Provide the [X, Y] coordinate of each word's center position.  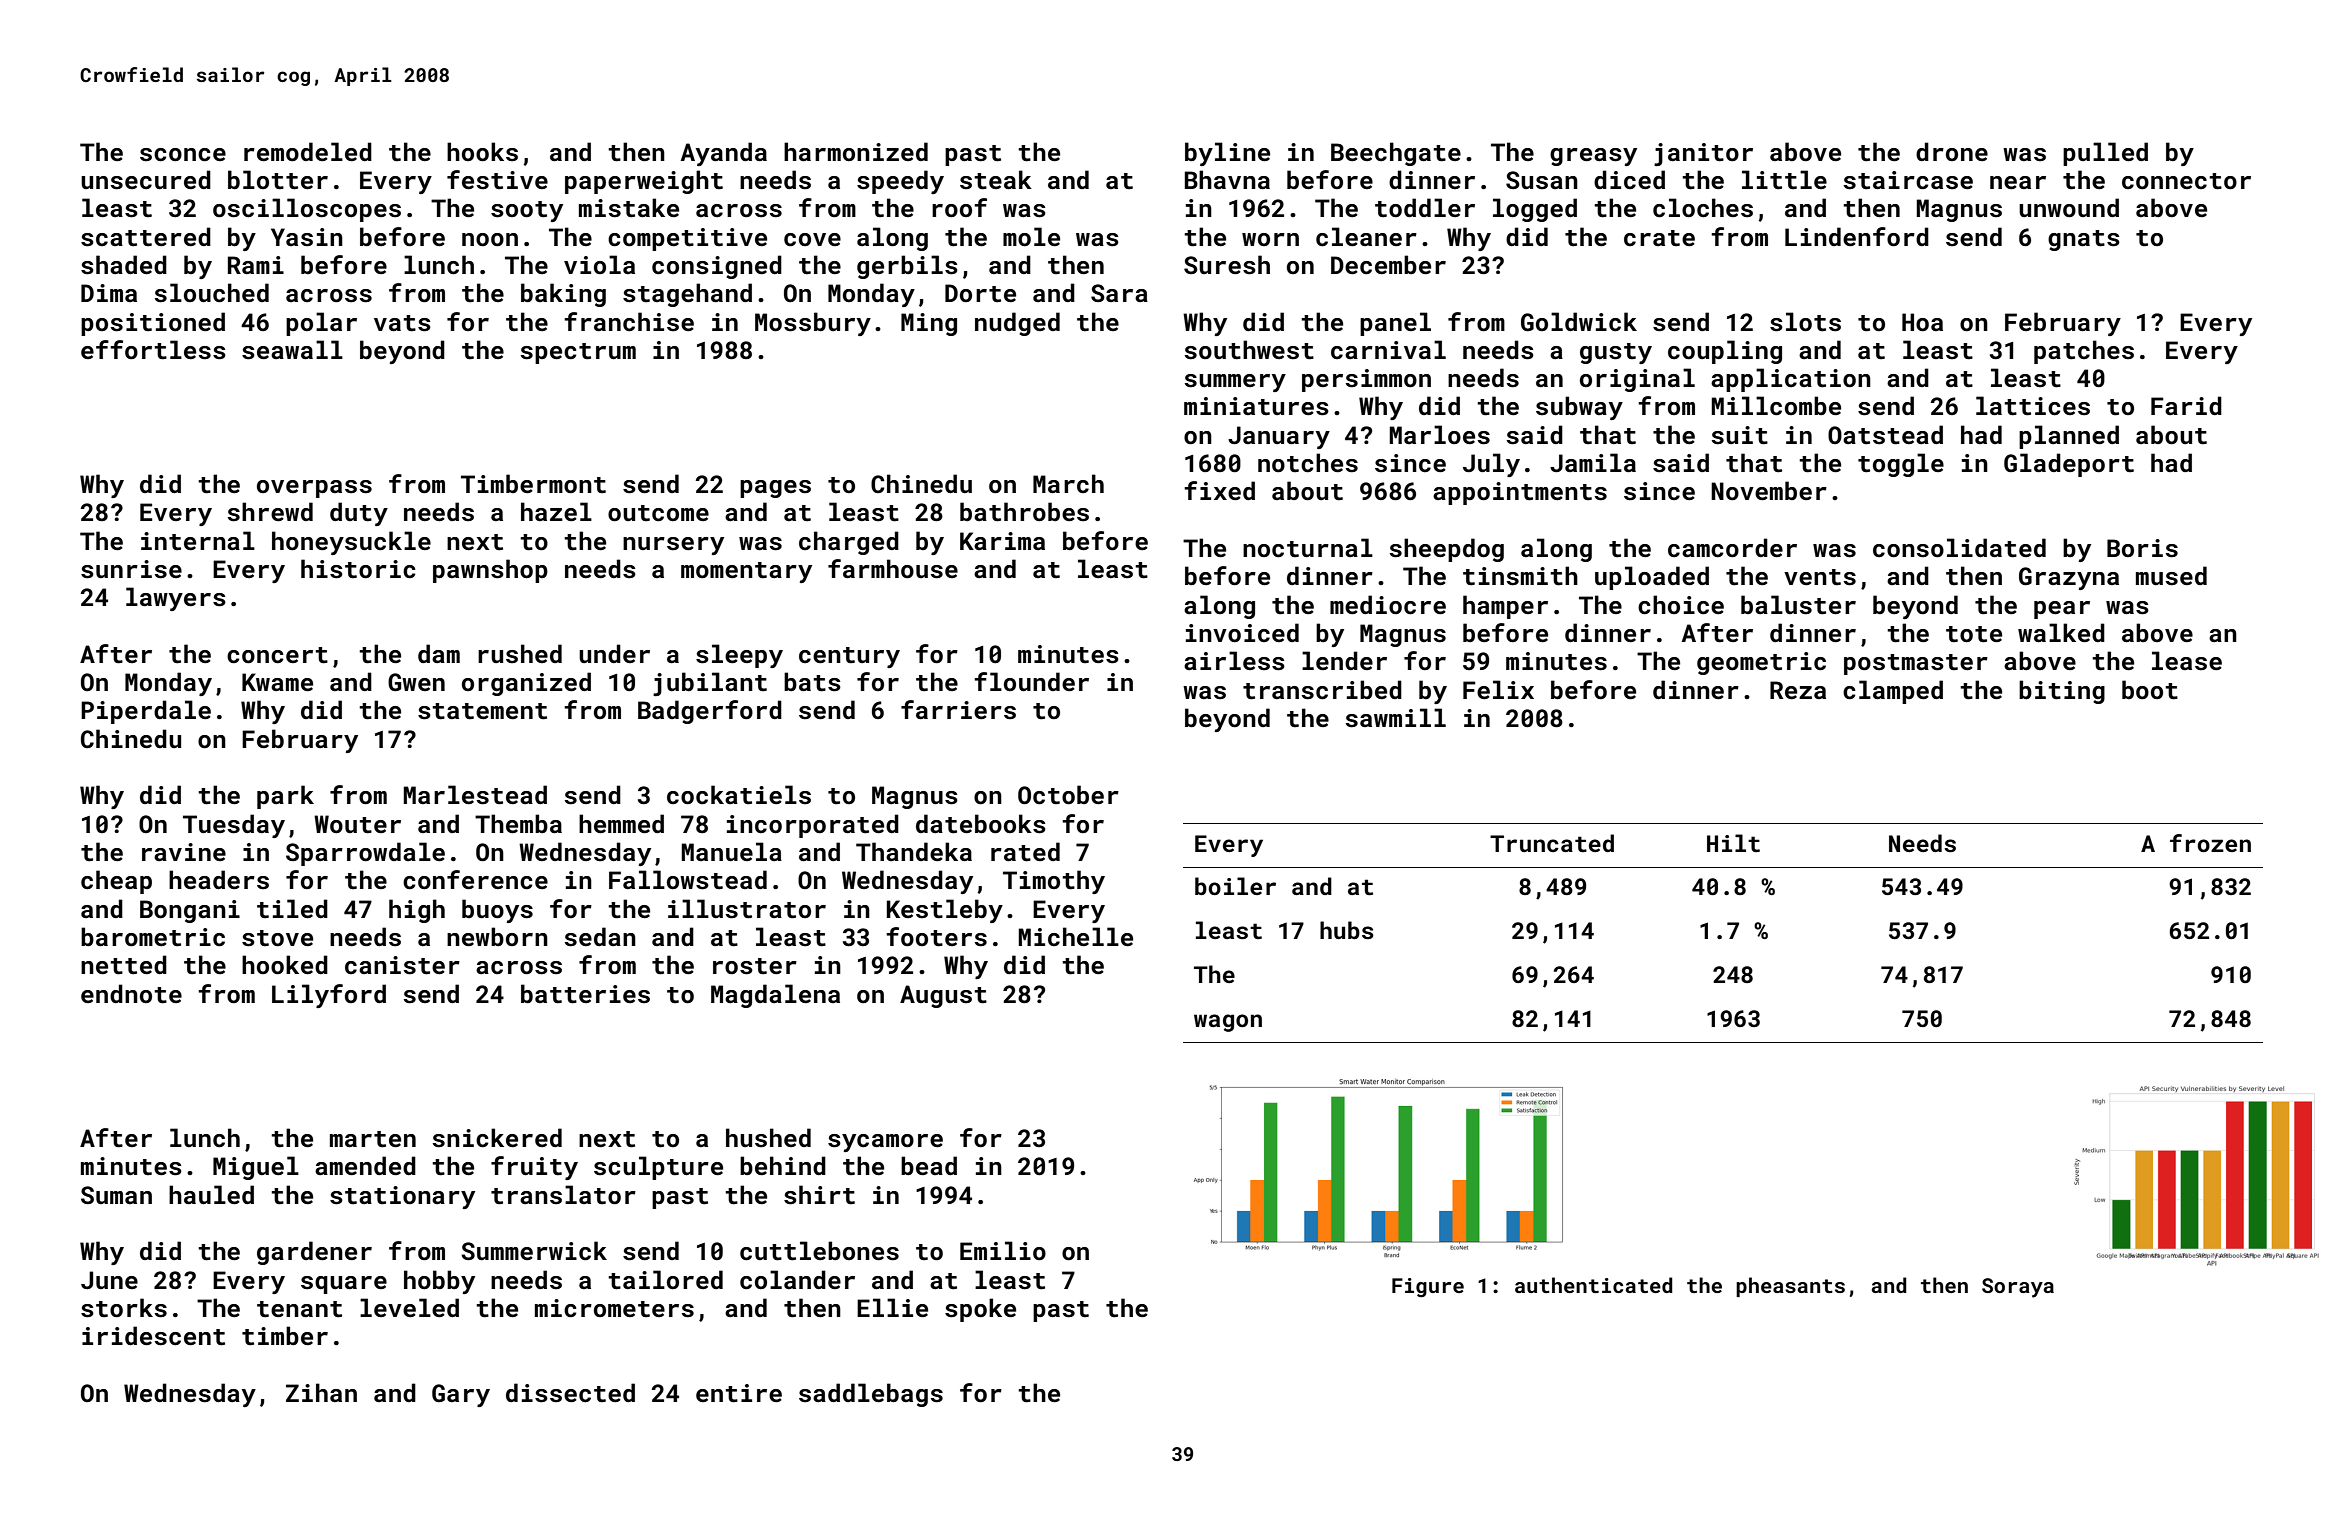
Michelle [1075, 936]
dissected [570, 1393]
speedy [900, 182]
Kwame [277, 682]
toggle [1901, 465]
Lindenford [1857, 236]
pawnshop [490, 571]
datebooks [981, 824]
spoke [980, 1310]
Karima [1002, 541]
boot [2150, 690]
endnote [131, 994]
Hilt [1733, 843]
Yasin [307, 237]
